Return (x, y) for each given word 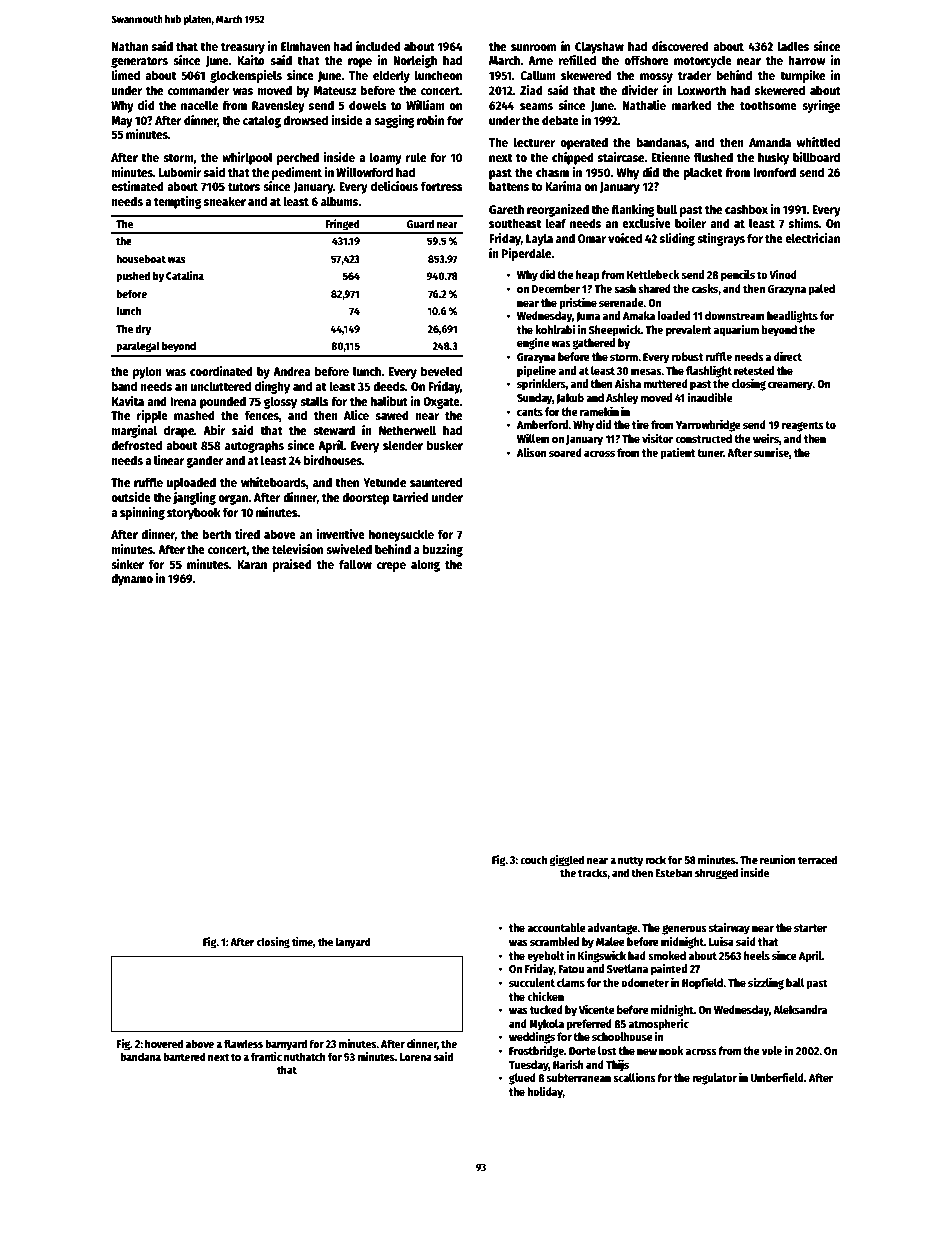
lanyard (353, 943)
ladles (793, 46)
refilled (577, 60)
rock (655, 859)
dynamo (132, 579)
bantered (184, 1056)
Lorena (416, 1057)
